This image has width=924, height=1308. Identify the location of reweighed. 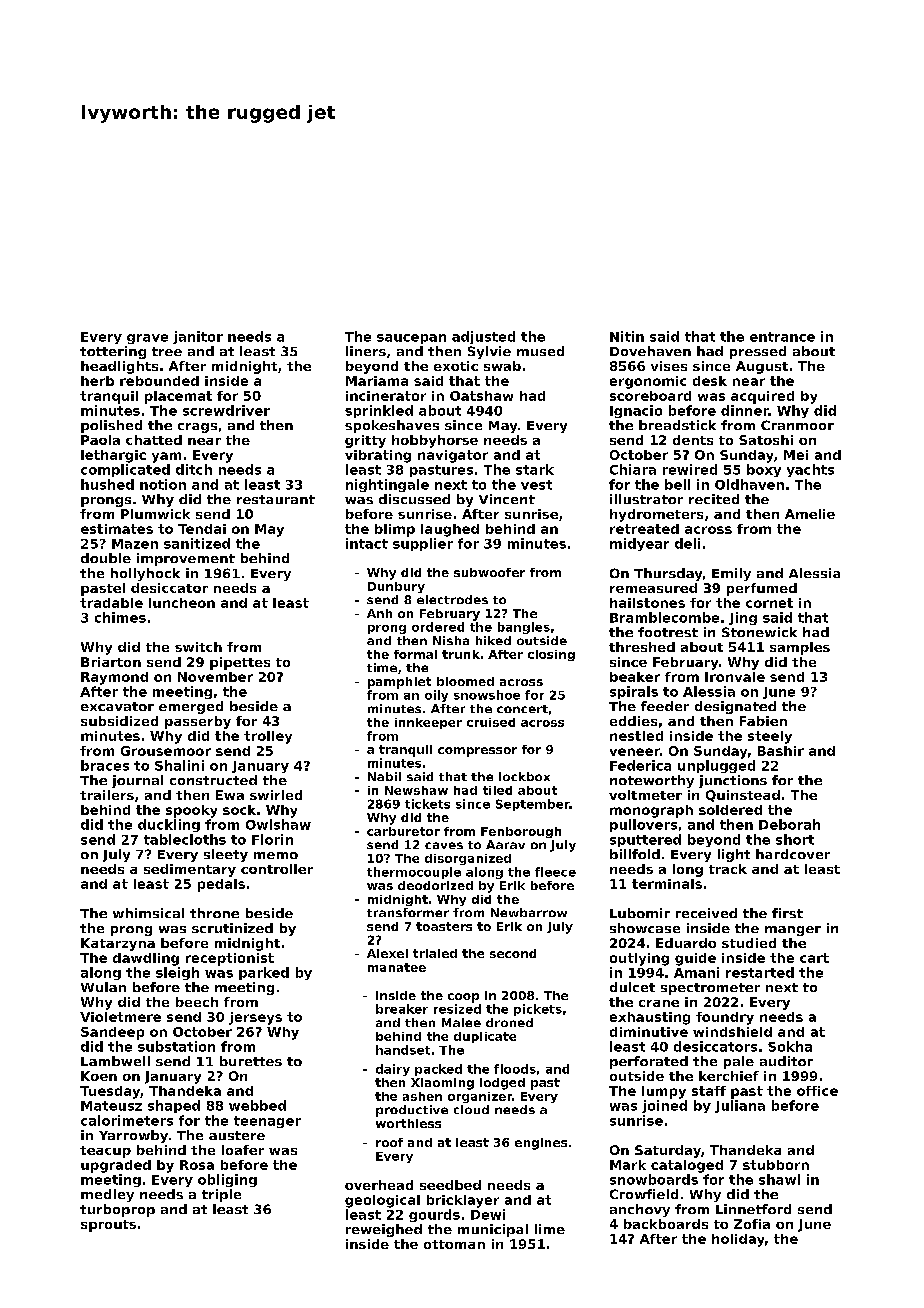
(384, 1230).
